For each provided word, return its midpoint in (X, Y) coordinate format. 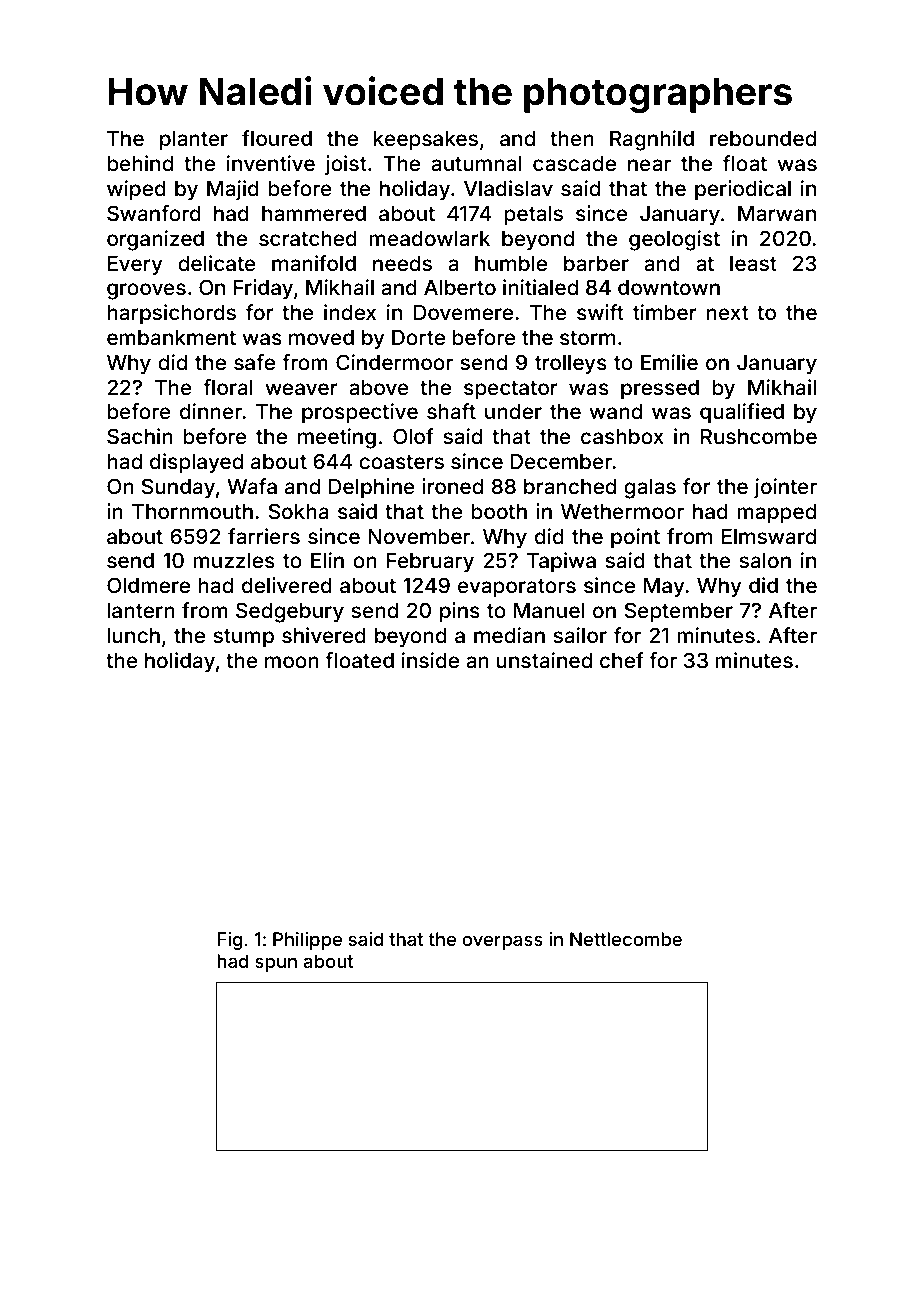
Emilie (669, 362)
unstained (544, 660)
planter (194, 141)
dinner (211, 411)
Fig (229, 941)
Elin (327, 560)
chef (622, 660)
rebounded (763, 138)
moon (292, 662)
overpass (502, 942)
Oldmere (148, 585)
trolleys (571, 365)
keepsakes (426, 141)
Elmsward (769, 536)
